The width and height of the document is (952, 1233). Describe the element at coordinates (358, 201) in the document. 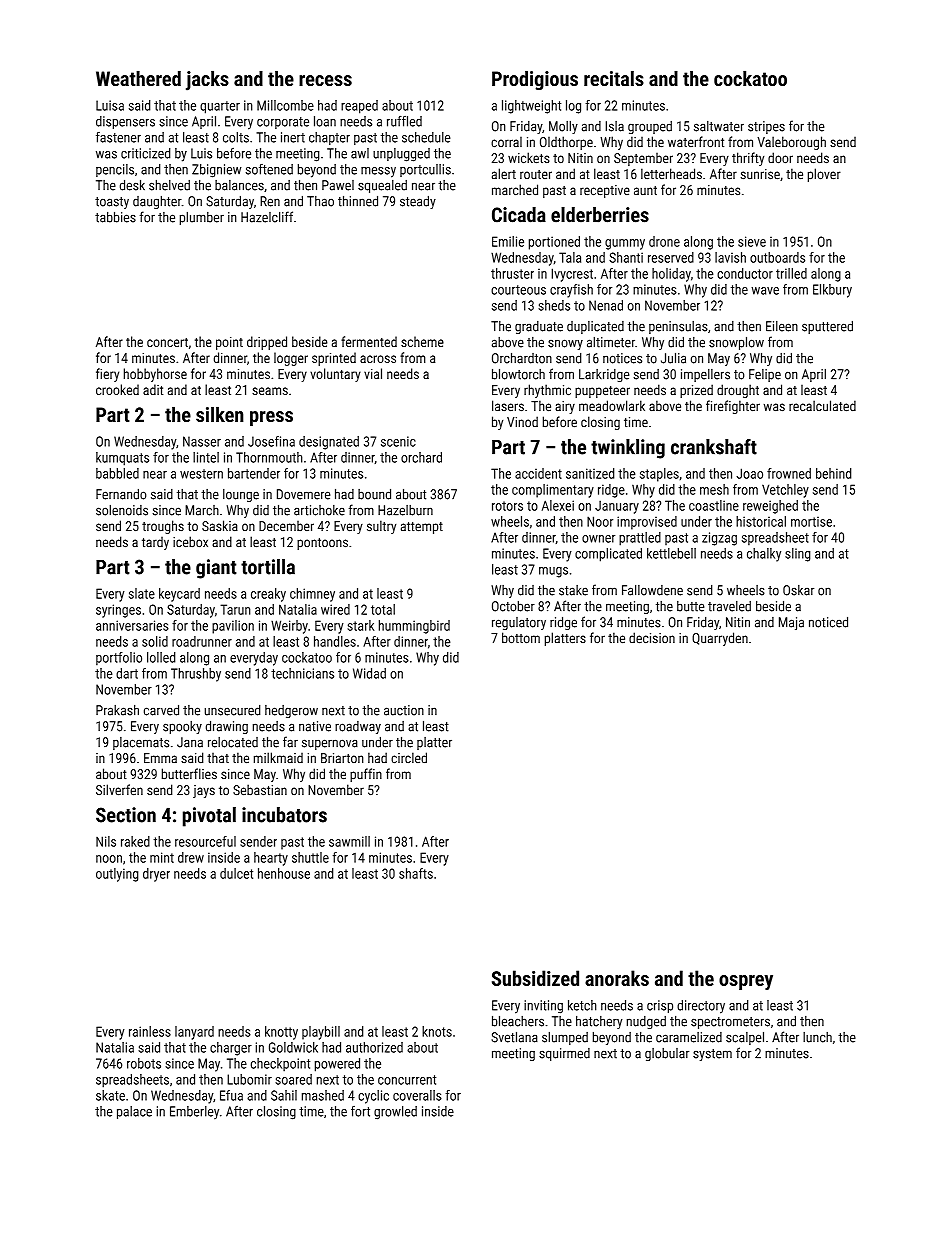

I see `thinned` at that location.
